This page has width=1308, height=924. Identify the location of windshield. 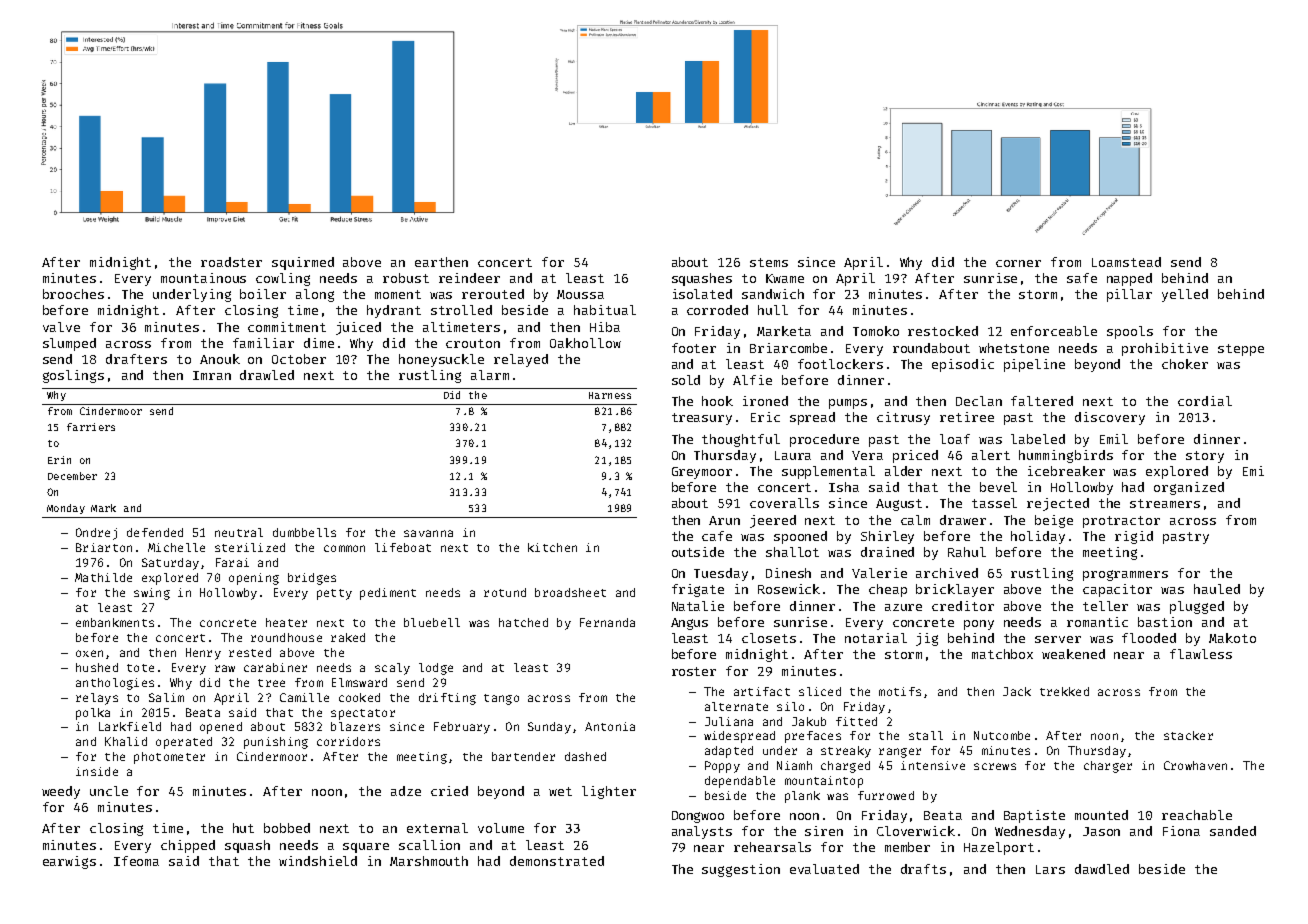
(318, 861).
